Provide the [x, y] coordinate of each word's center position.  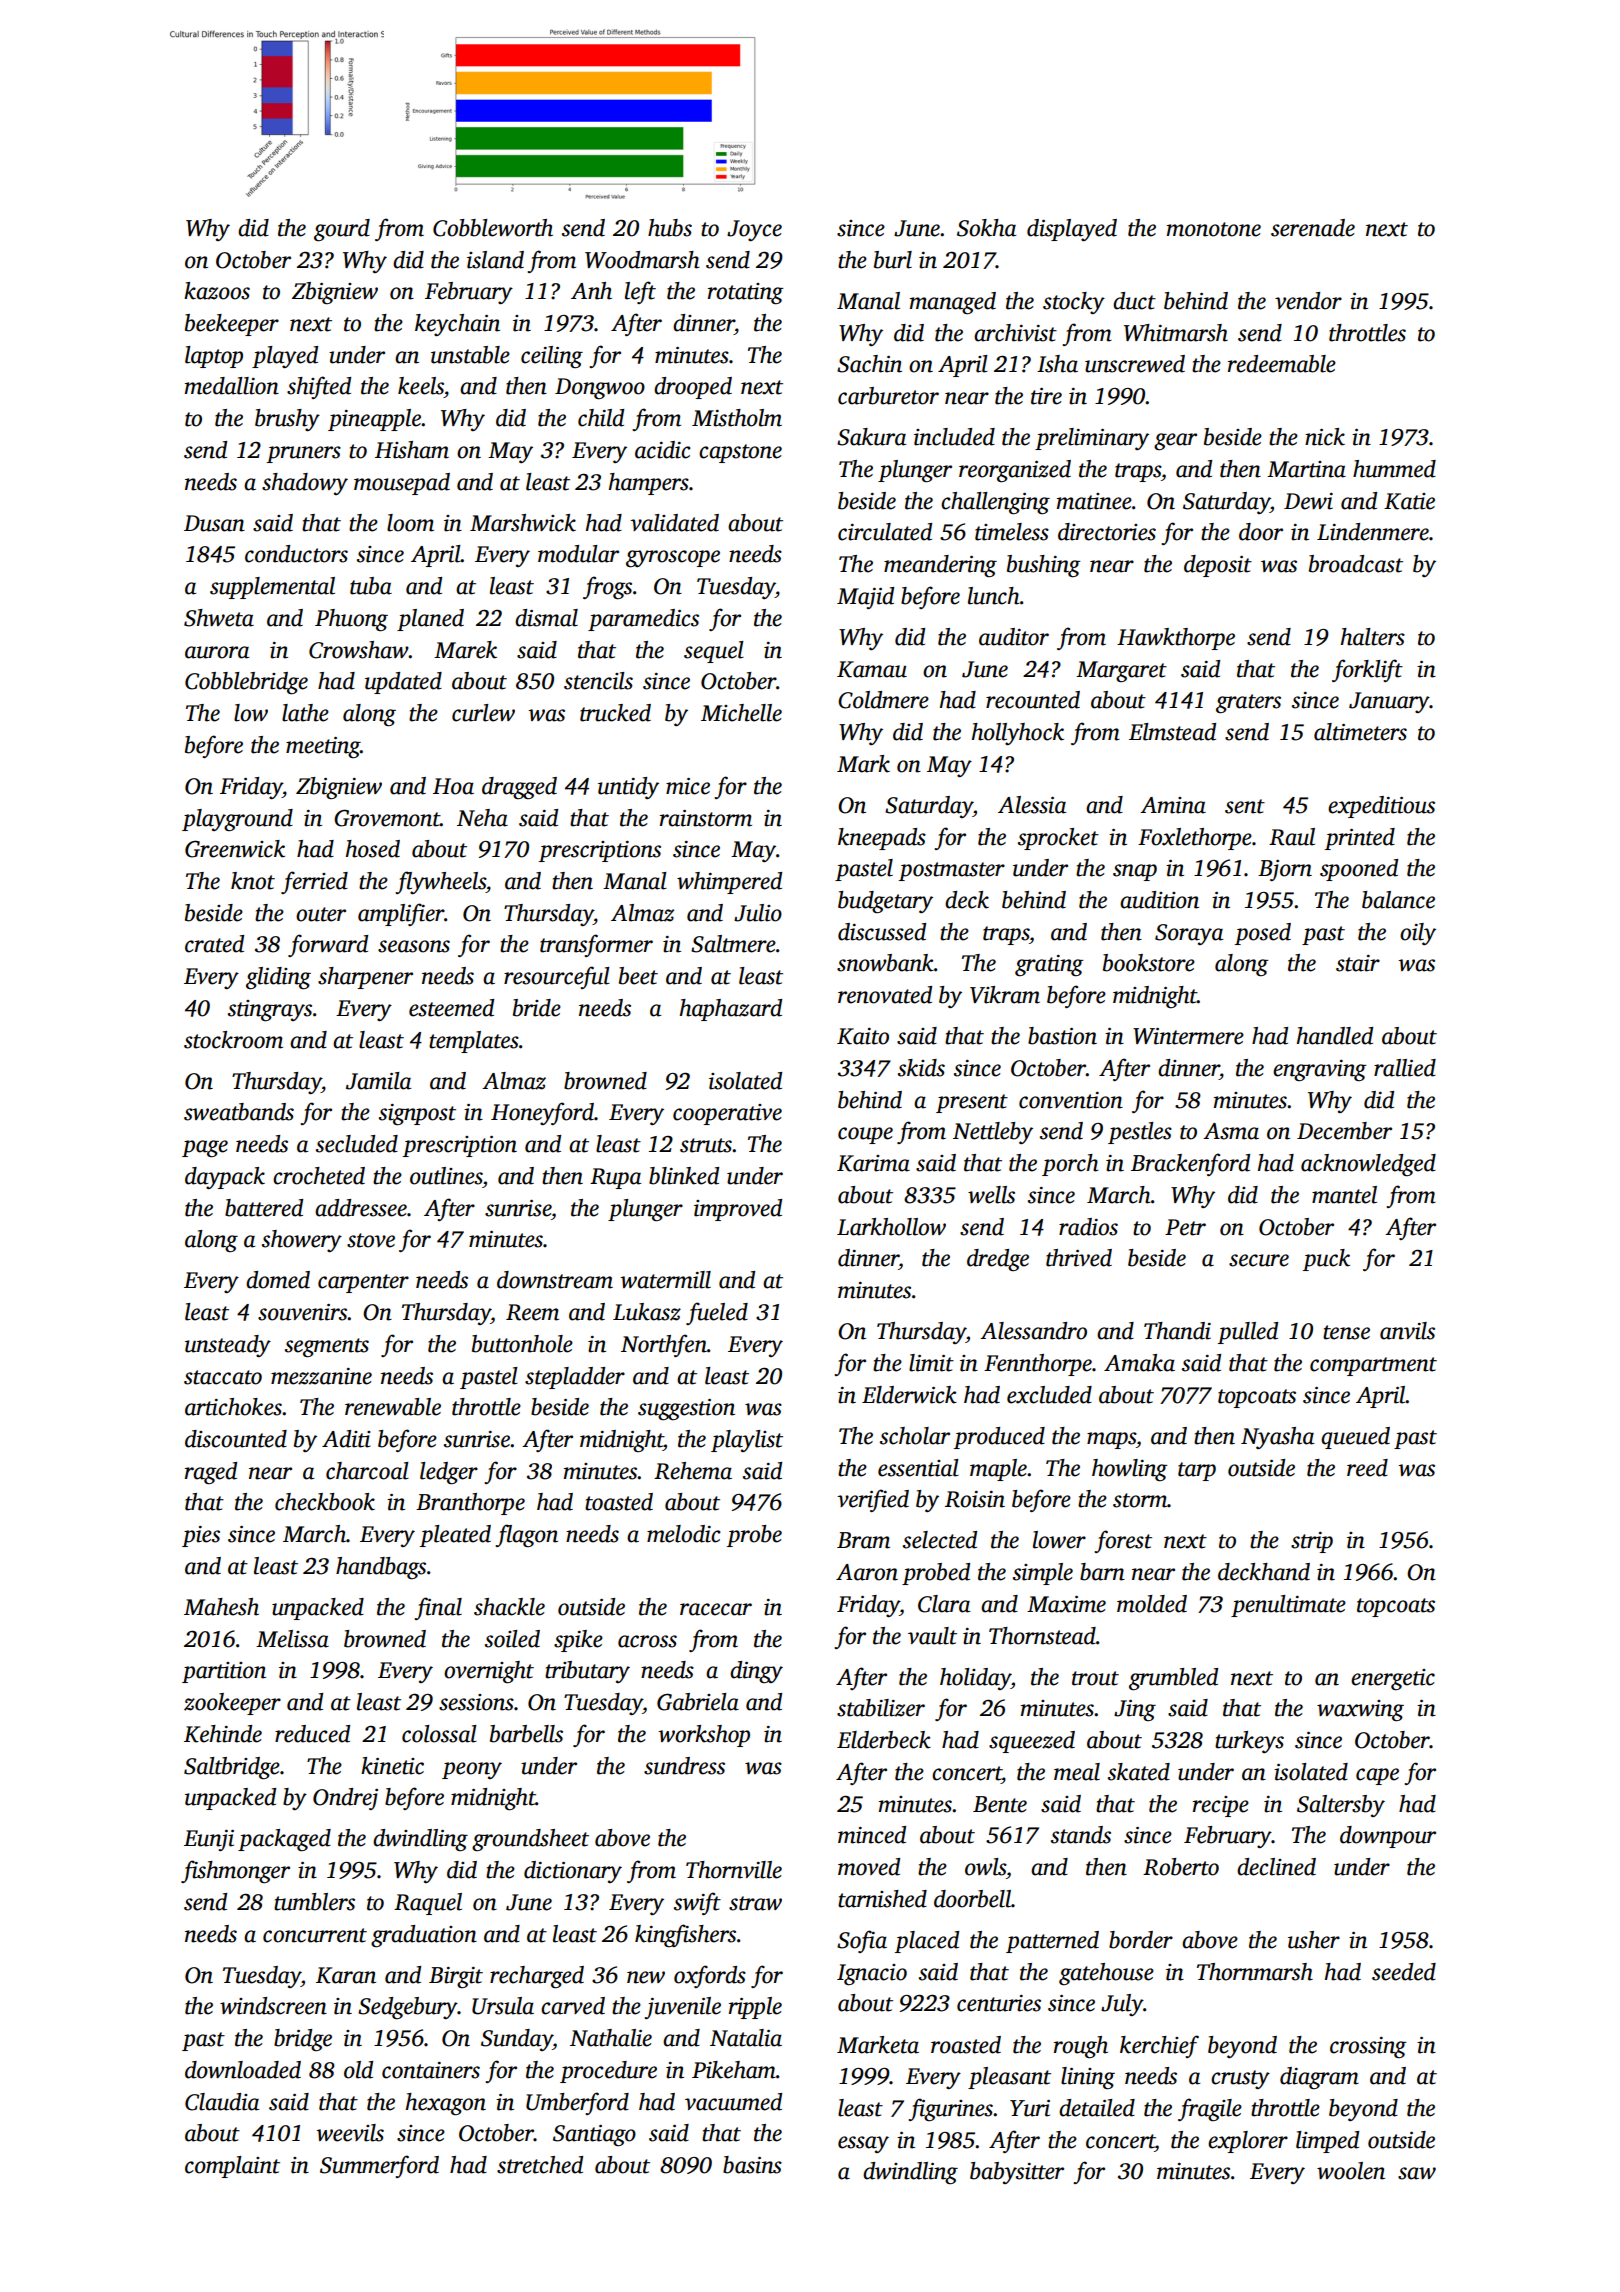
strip [1312, 1542]
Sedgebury [408, 2008]
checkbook [325, 1502]
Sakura [871, 437]
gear [1175, 441]
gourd [342, 230]
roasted [966, 2045]
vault [932, 1636]
